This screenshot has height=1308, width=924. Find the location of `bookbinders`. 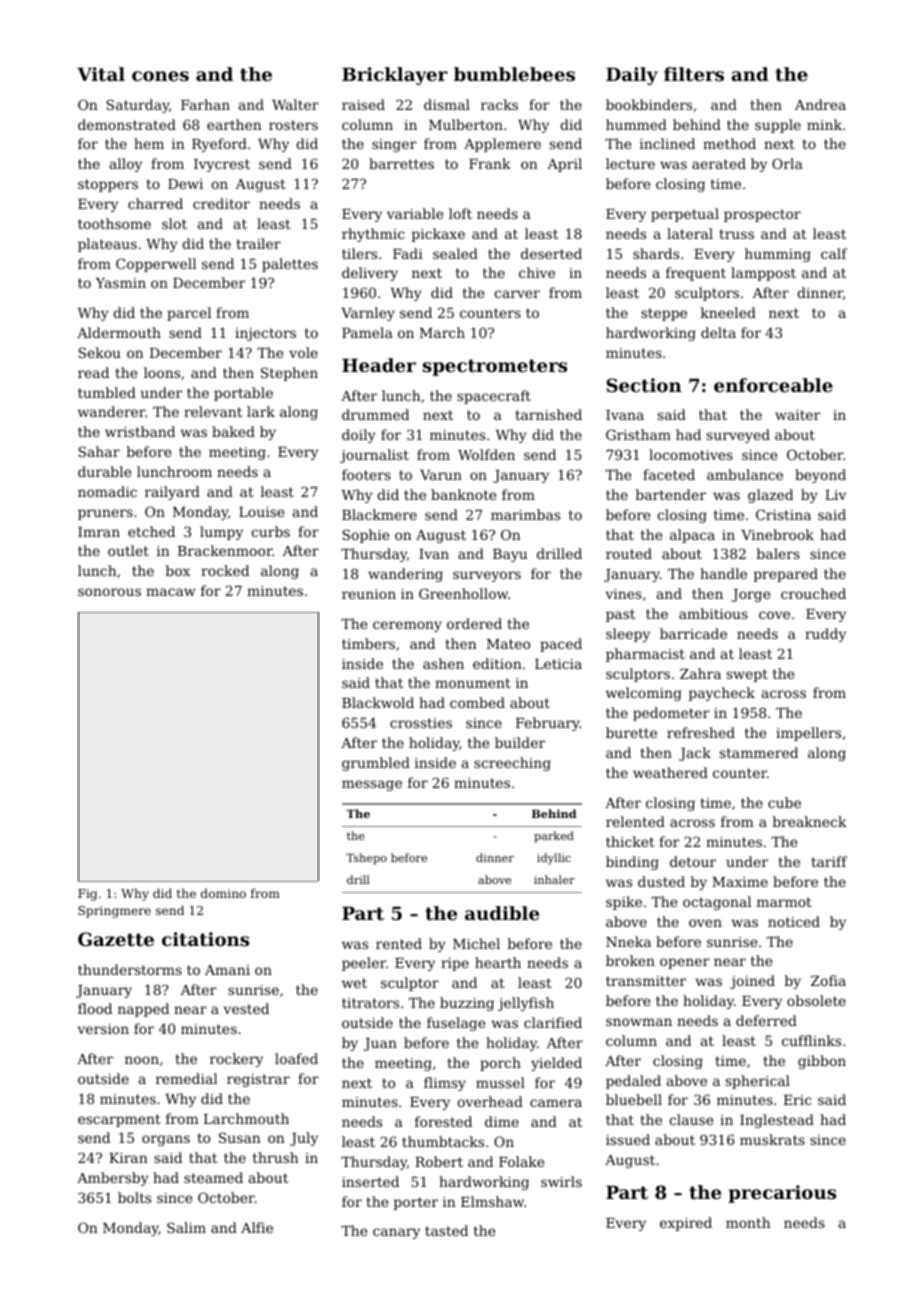

bookbinders is located at coordinates (649, 104).
